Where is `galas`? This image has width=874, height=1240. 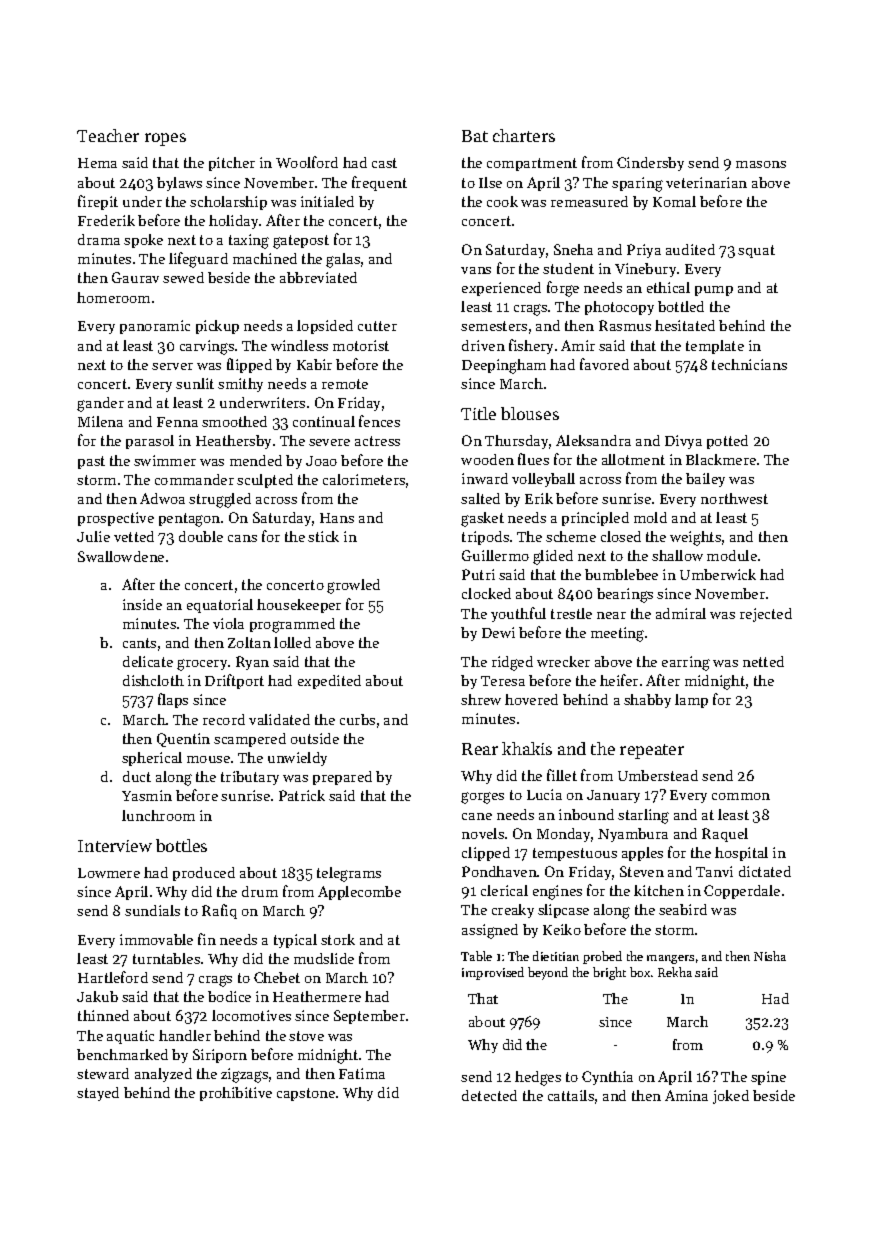
galas is located at coordinates (343, 260).
